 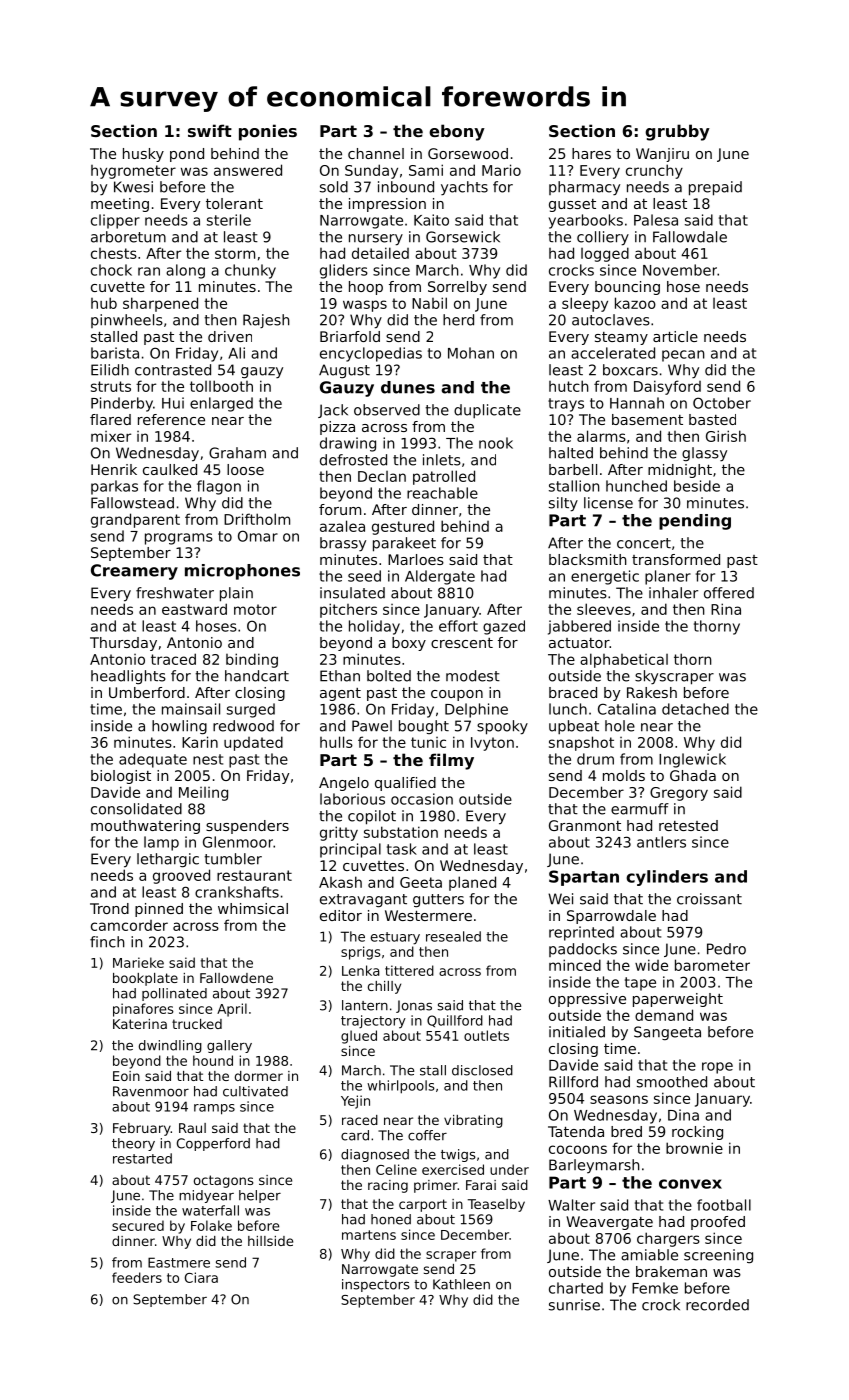 What do you see at coordinates (591, 153) in the screenshot?
I see `hares` at bounding box center [591, 153].
